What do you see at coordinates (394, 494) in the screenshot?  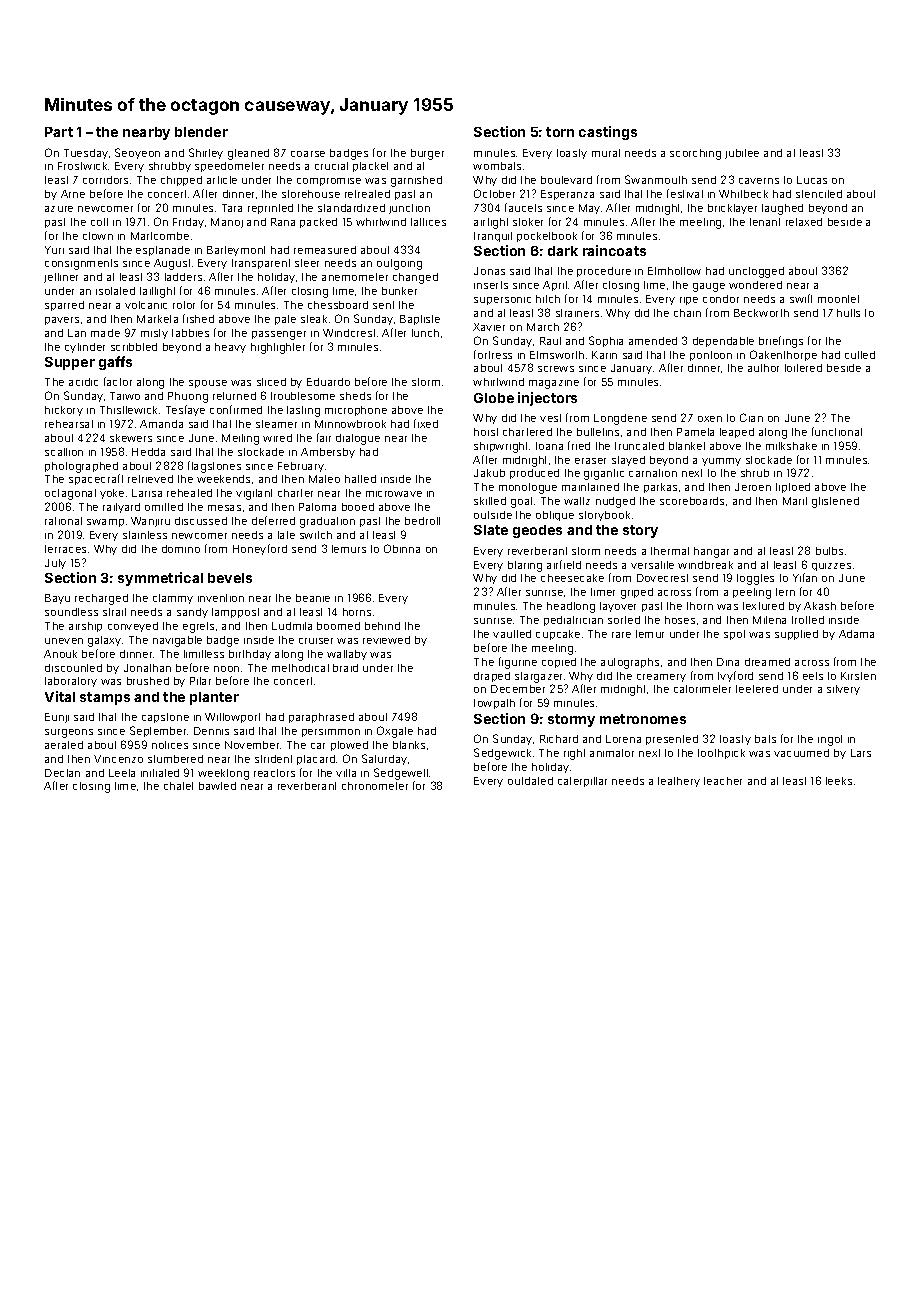 I see `microwave` at bounding box center [394, 494].
